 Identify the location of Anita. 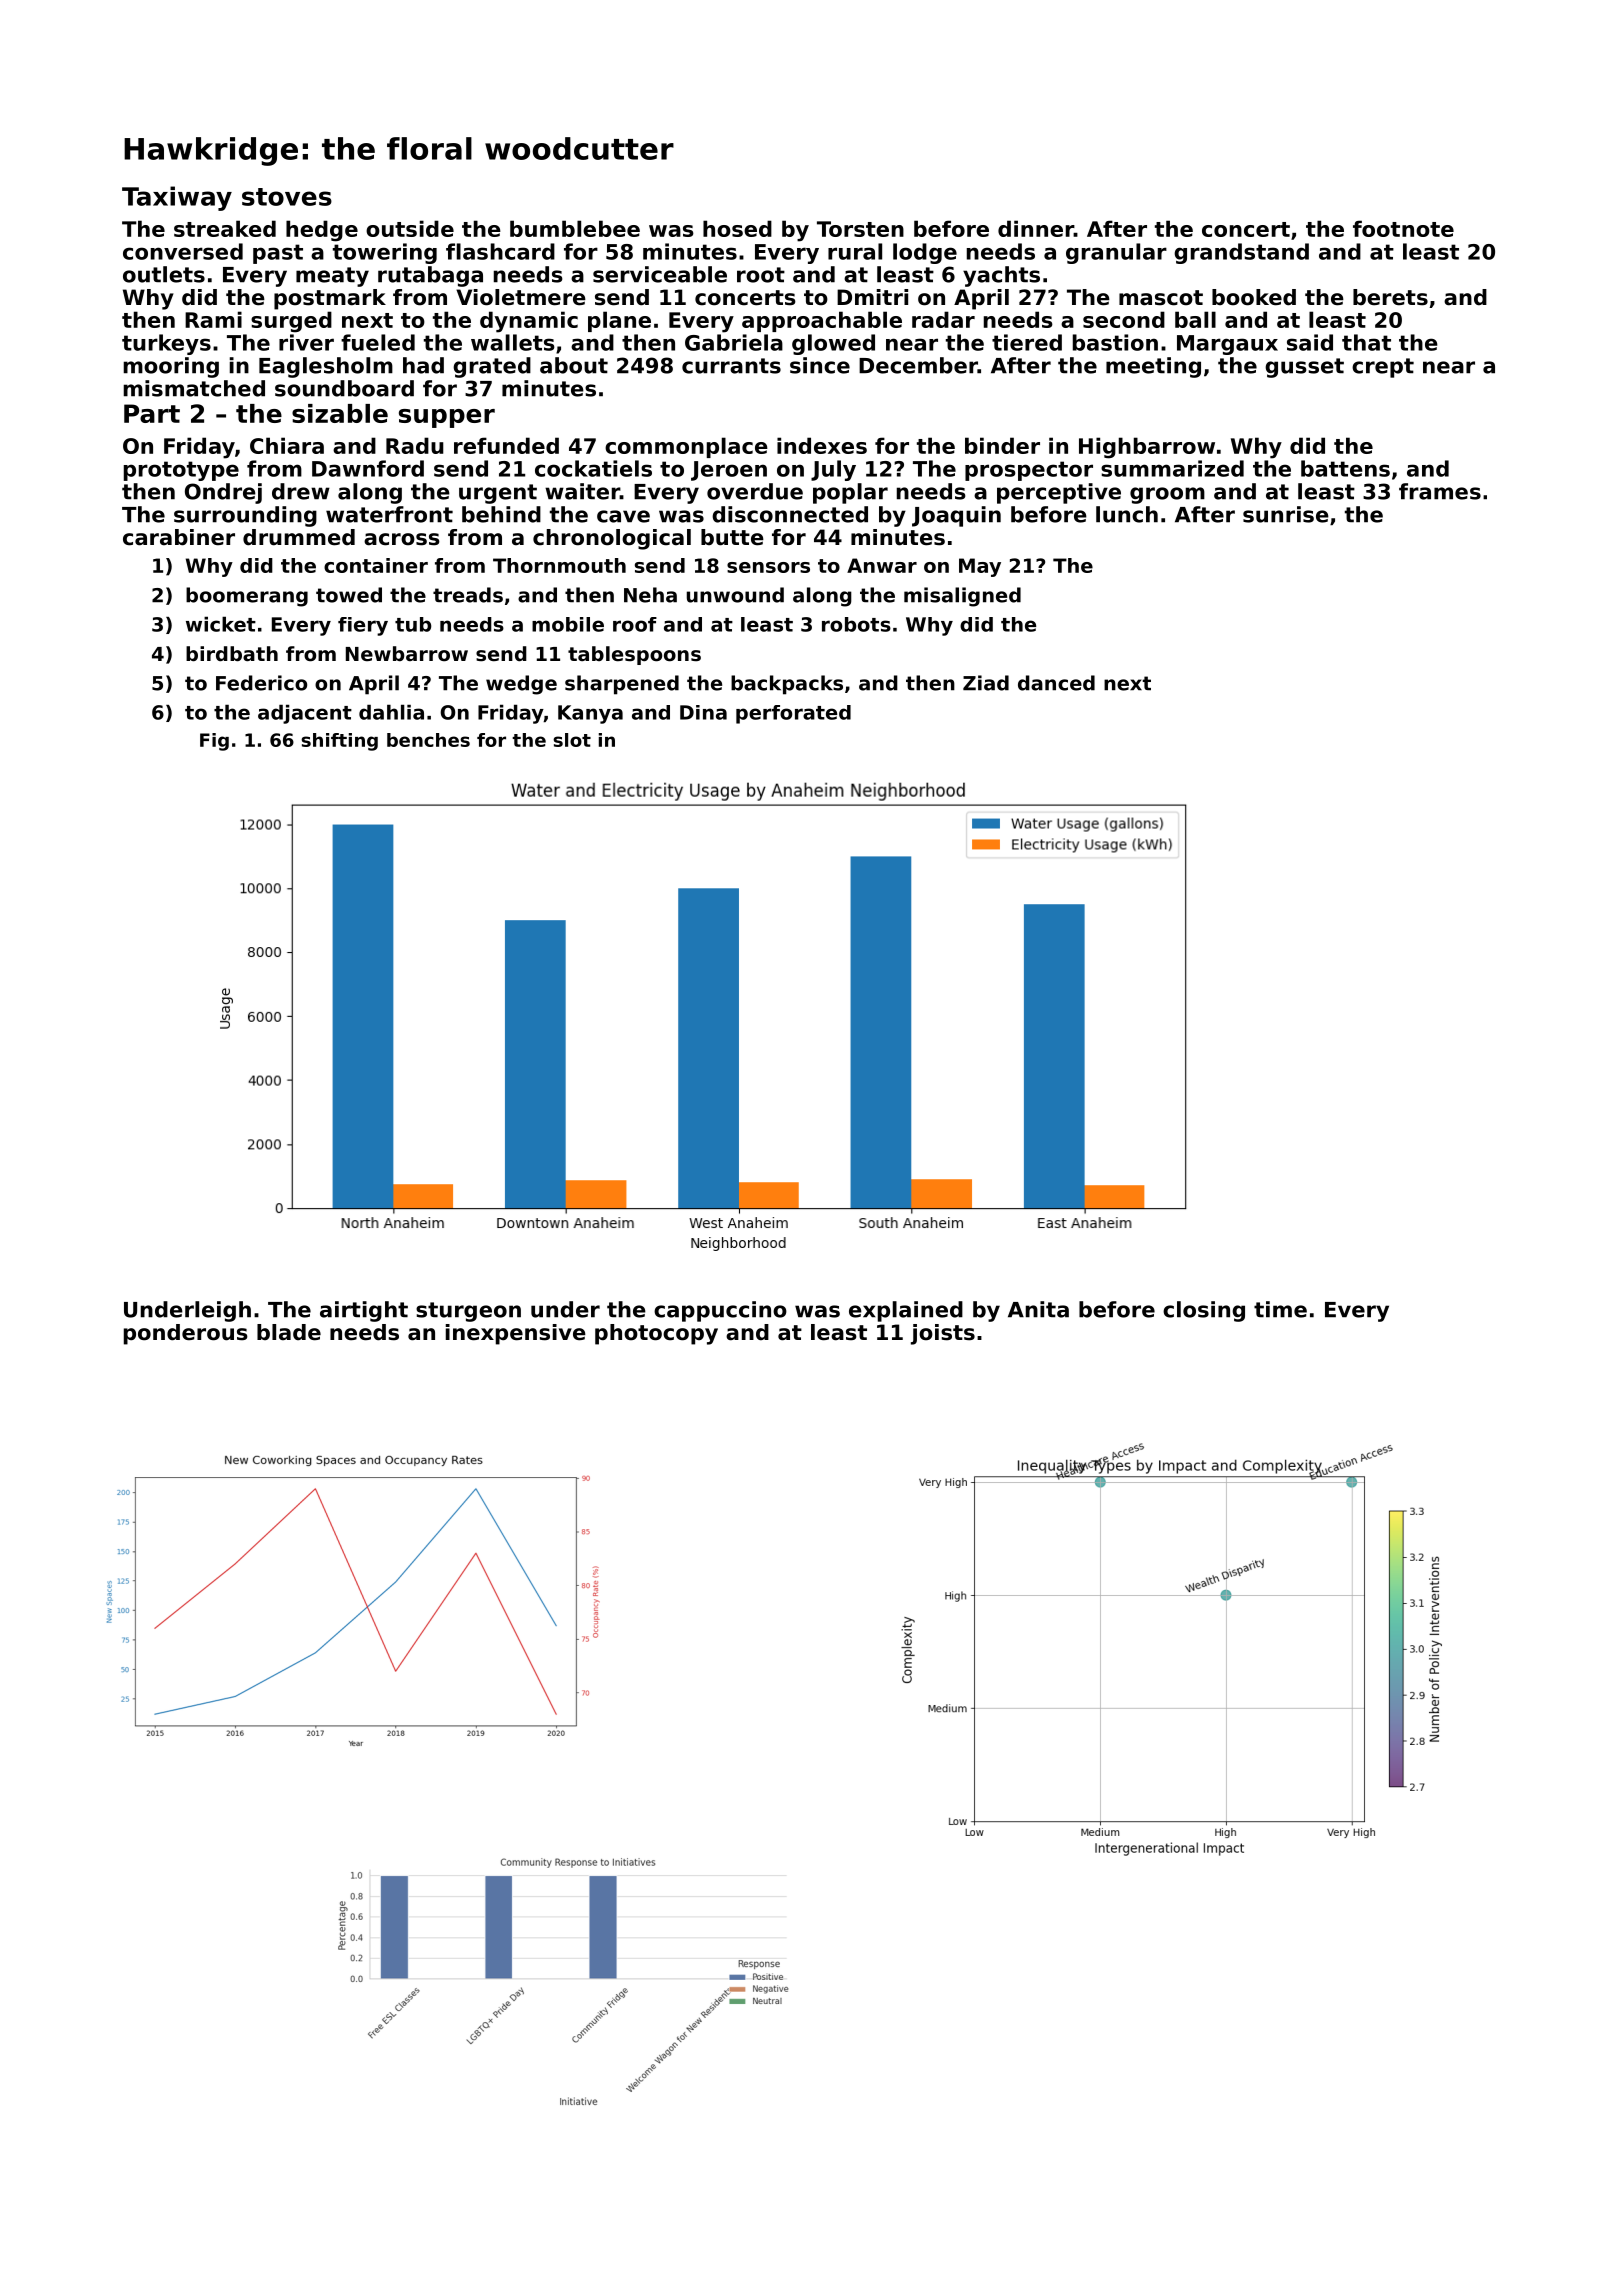
(1038, 1309).
